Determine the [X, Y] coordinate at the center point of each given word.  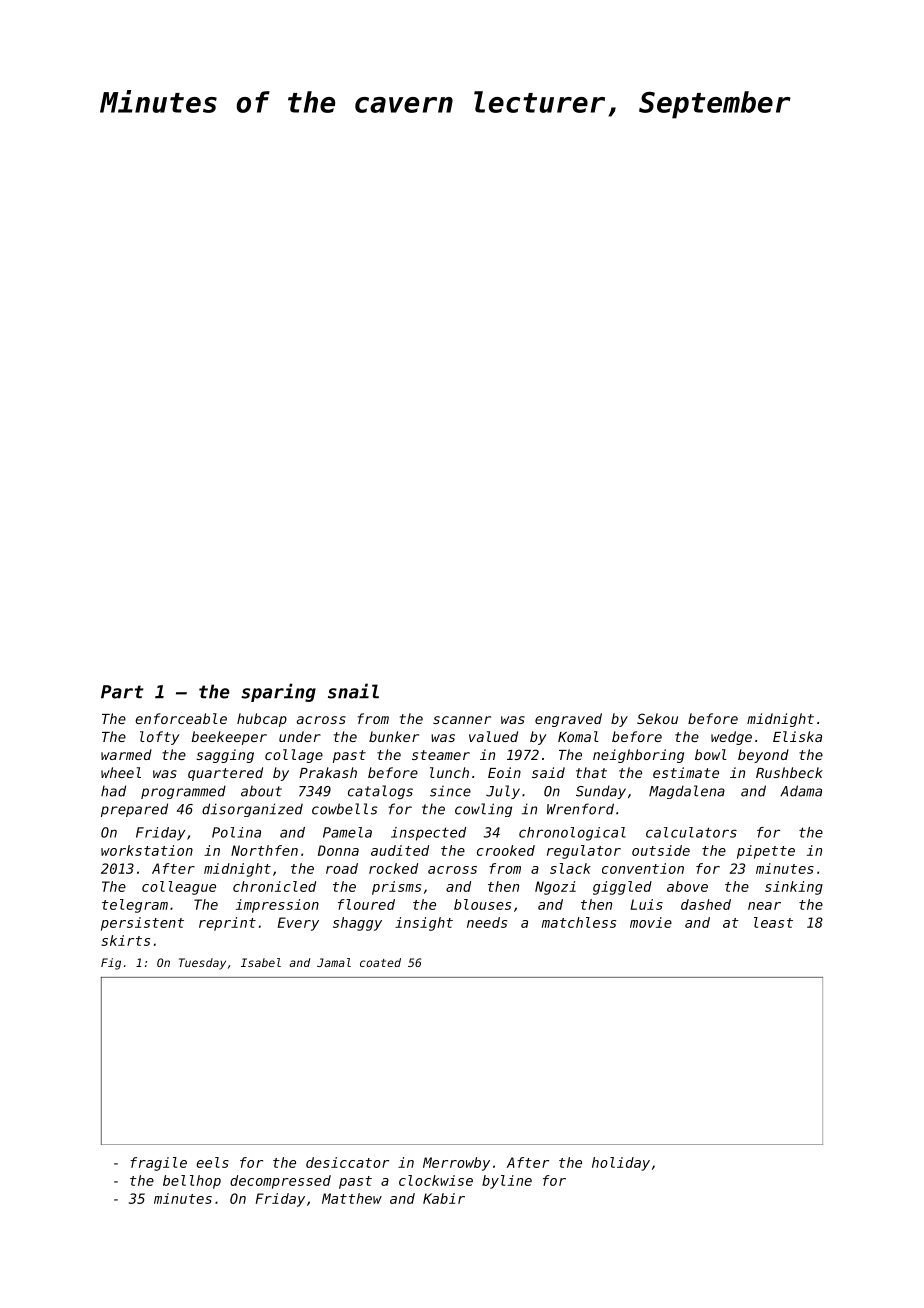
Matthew [352, 1198]
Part [122, 692]
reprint [227, 924]
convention [643, 868]
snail [353, 691]
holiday [621, 1164]
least [773, 922]
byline [507, 1182]
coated [380, 962]
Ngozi [555, 888]
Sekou [657, 718]
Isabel [261, 962]
